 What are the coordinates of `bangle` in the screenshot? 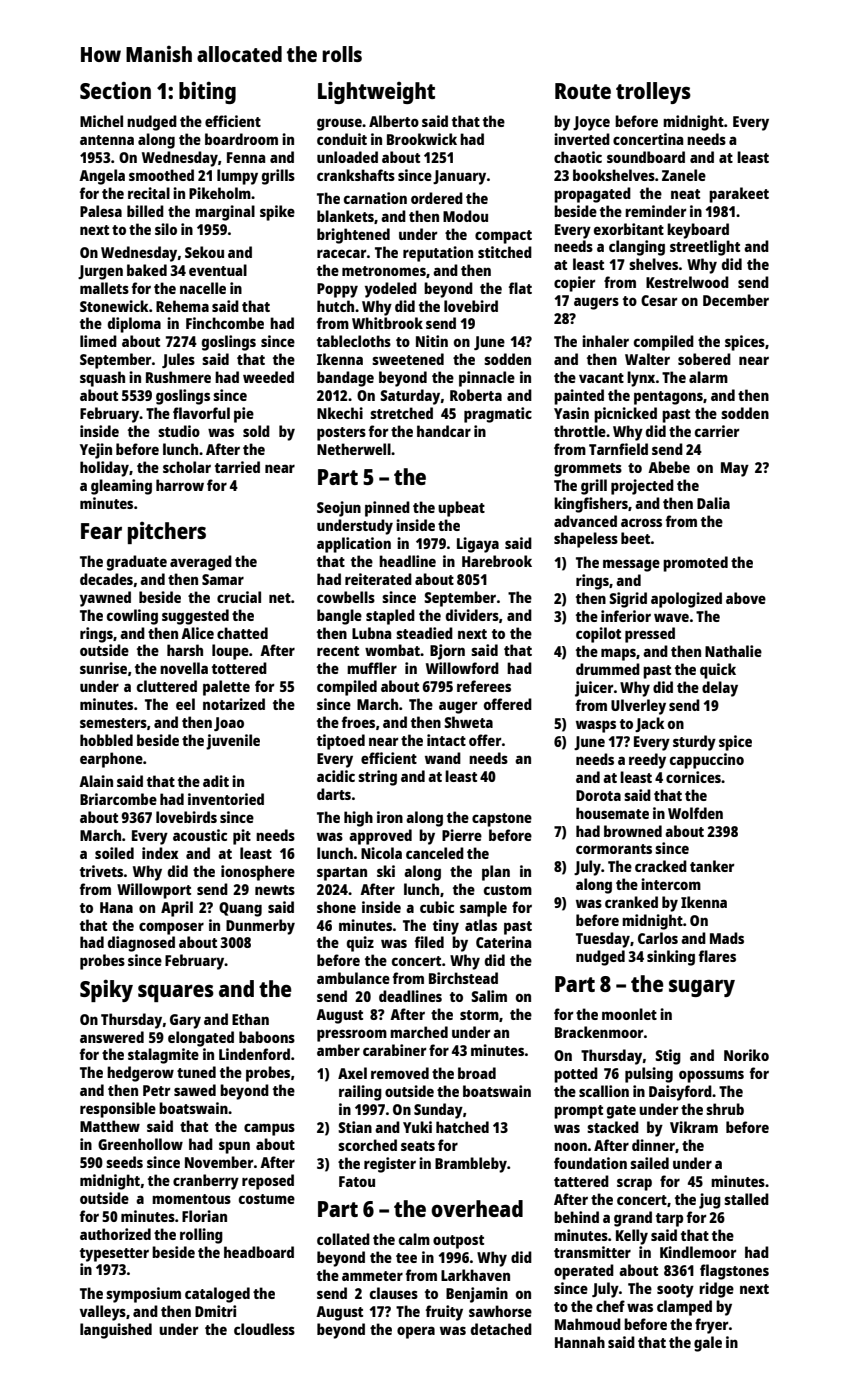 It's located at (339, 617).
